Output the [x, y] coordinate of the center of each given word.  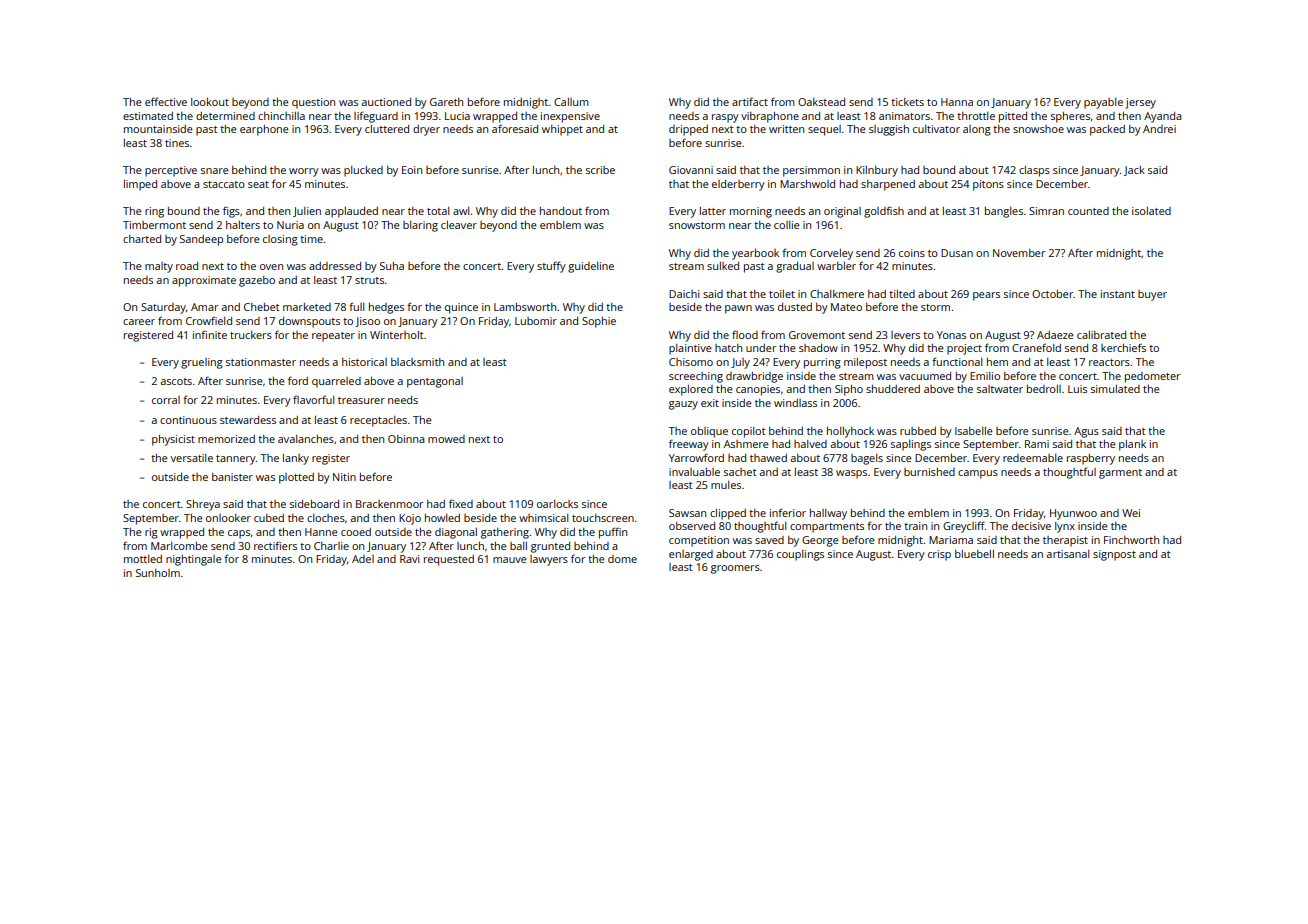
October [1053, 294]
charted [142, 239]
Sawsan [687, 513]
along [977, 130]
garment [1120, 474]
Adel [363, 559]
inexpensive [570, 117]
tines [177, 143]
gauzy [683, 405]
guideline [591, 267]
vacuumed [925, 376]
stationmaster [261, 362]
